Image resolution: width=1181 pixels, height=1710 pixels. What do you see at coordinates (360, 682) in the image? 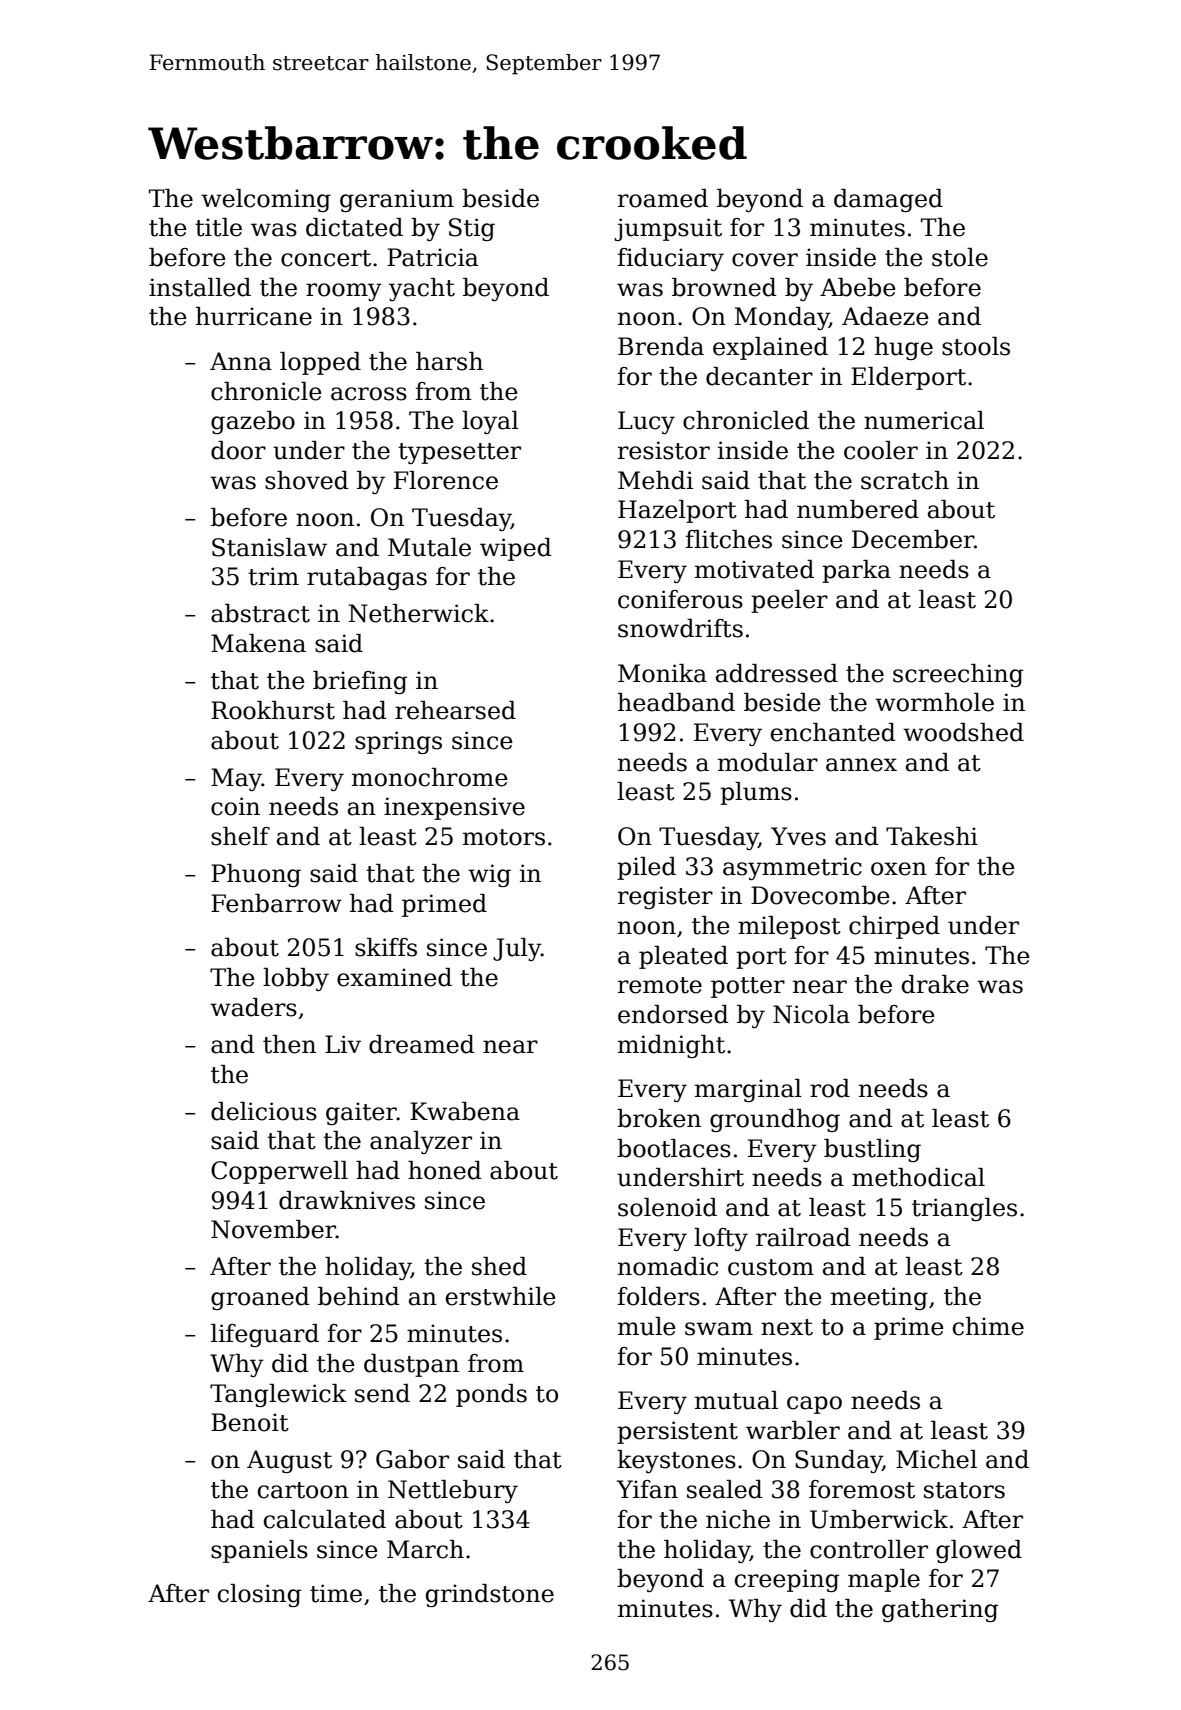
I see `briefing` at bounding box center [360, 682].
